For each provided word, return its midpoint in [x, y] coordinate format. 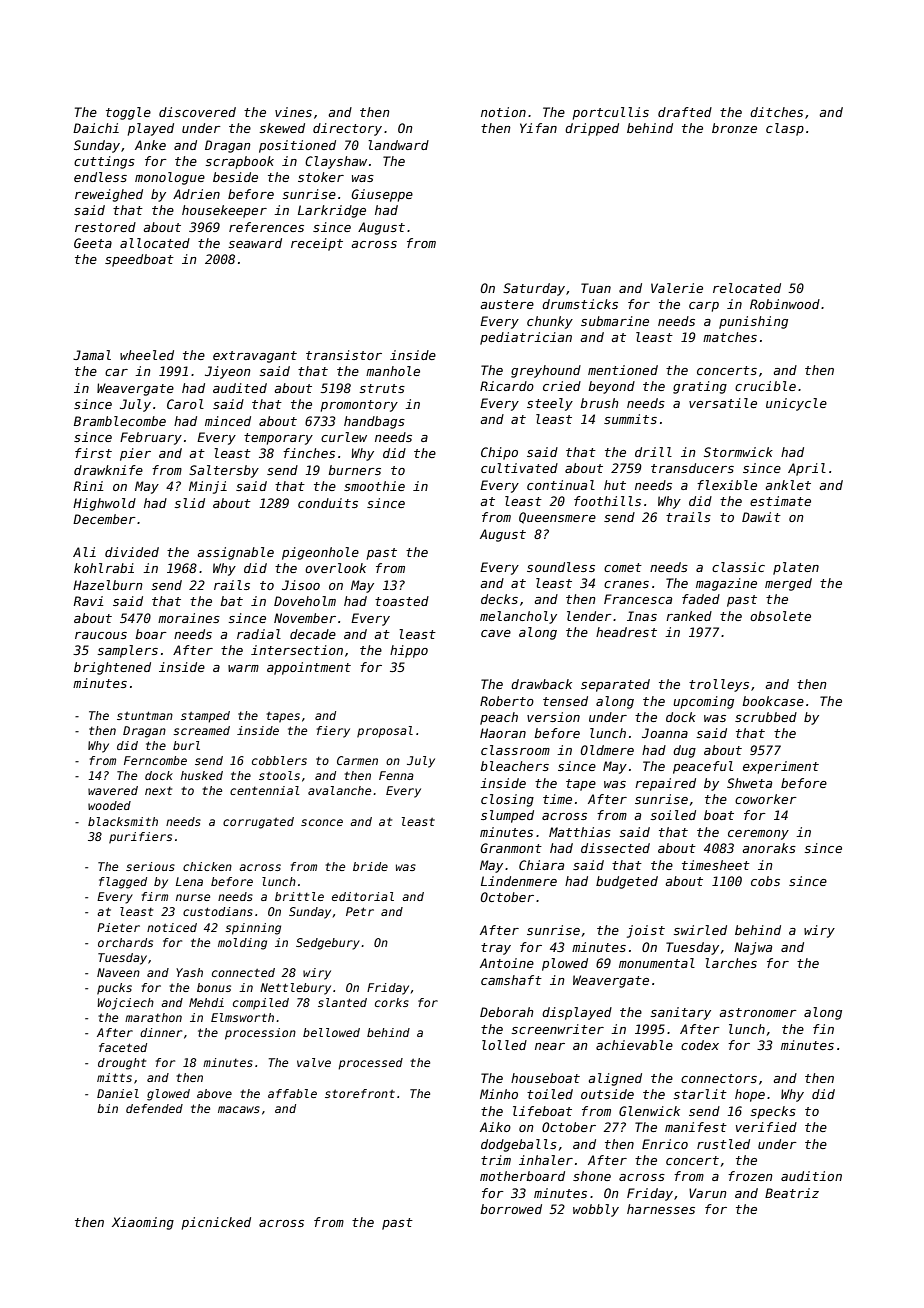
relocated [747, 288]
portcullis [611, 113]
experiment [781, 767]
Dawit [761, 517]
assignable [235, 553]
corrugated [258, 823]
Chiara [541, 865]
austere [507, 304]
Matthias [580, 832]
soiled [673, 815]
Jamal [92, 355]
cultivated [519, 468]
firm [155, 896]
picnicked [216, 1223]
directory [347, 129]
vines [293, 112]
